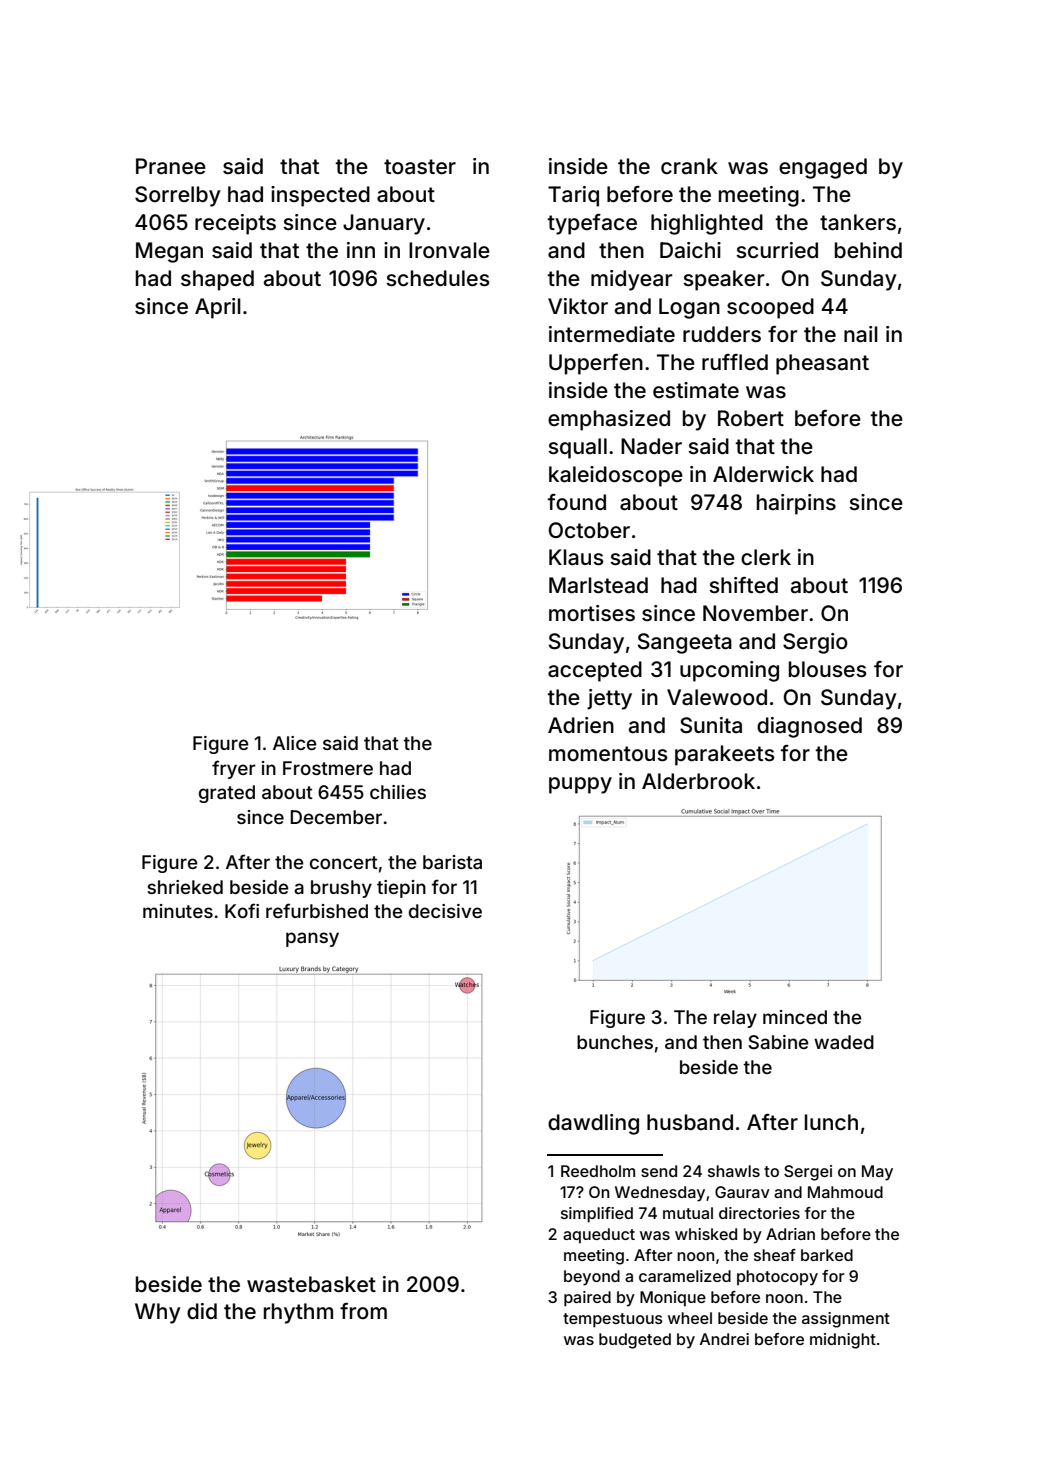 The image size is (1038, 1474). I want to click on did, so click(202, 1311).
